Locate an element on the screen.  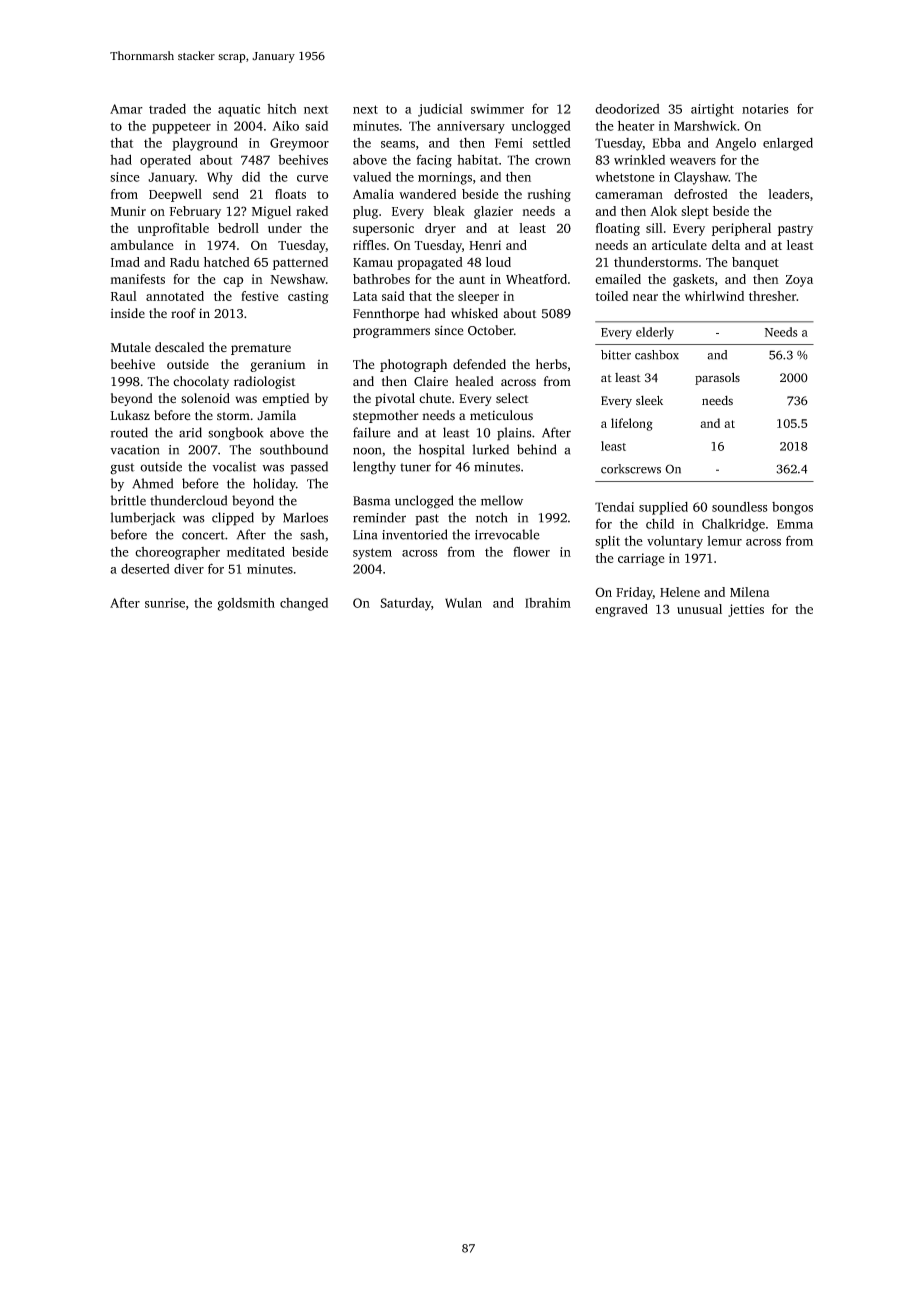
meditated is located at coordinates (256, 551).
